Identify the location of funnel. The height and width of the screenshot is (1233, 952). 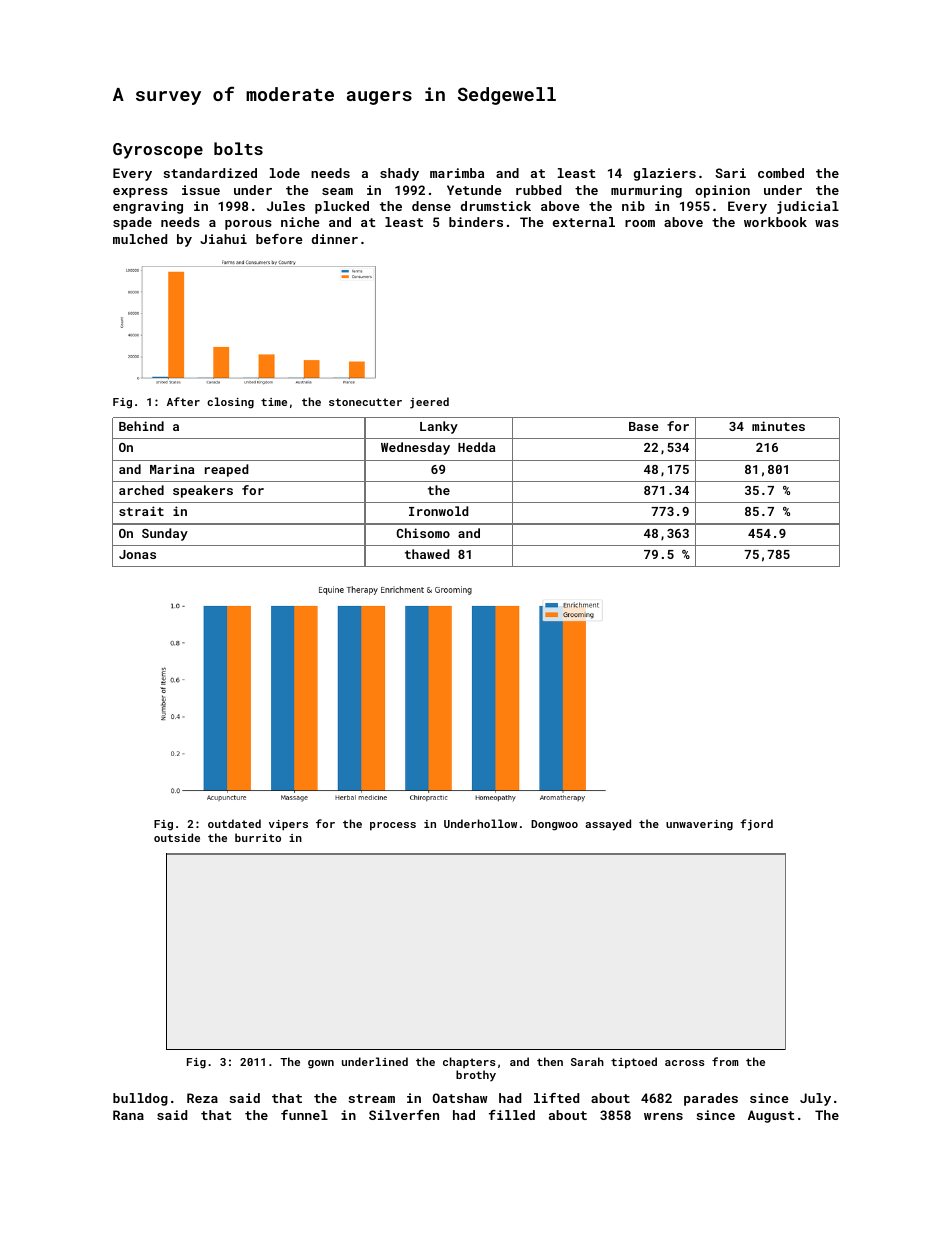
(304, 1115).
